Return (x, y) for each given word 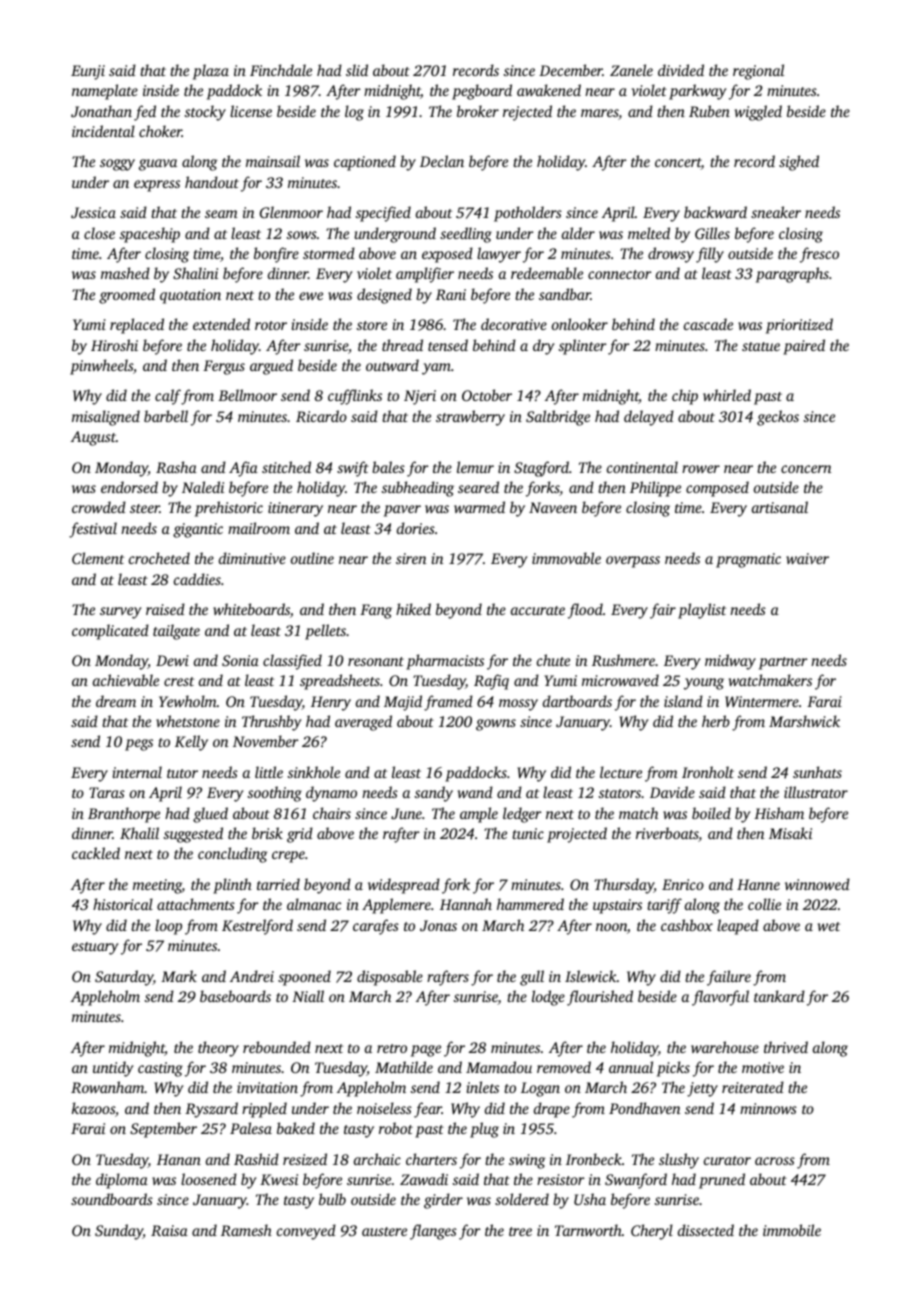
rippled (264, 1110)
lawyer (499, 255)
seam (221, 214)
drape (552, 1110)
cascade (708, 324)
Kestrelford (257, 927)
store (372, 325)
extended (221, 324)
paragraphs (792, 275)
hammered (530, 904)
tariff (664, 906)
